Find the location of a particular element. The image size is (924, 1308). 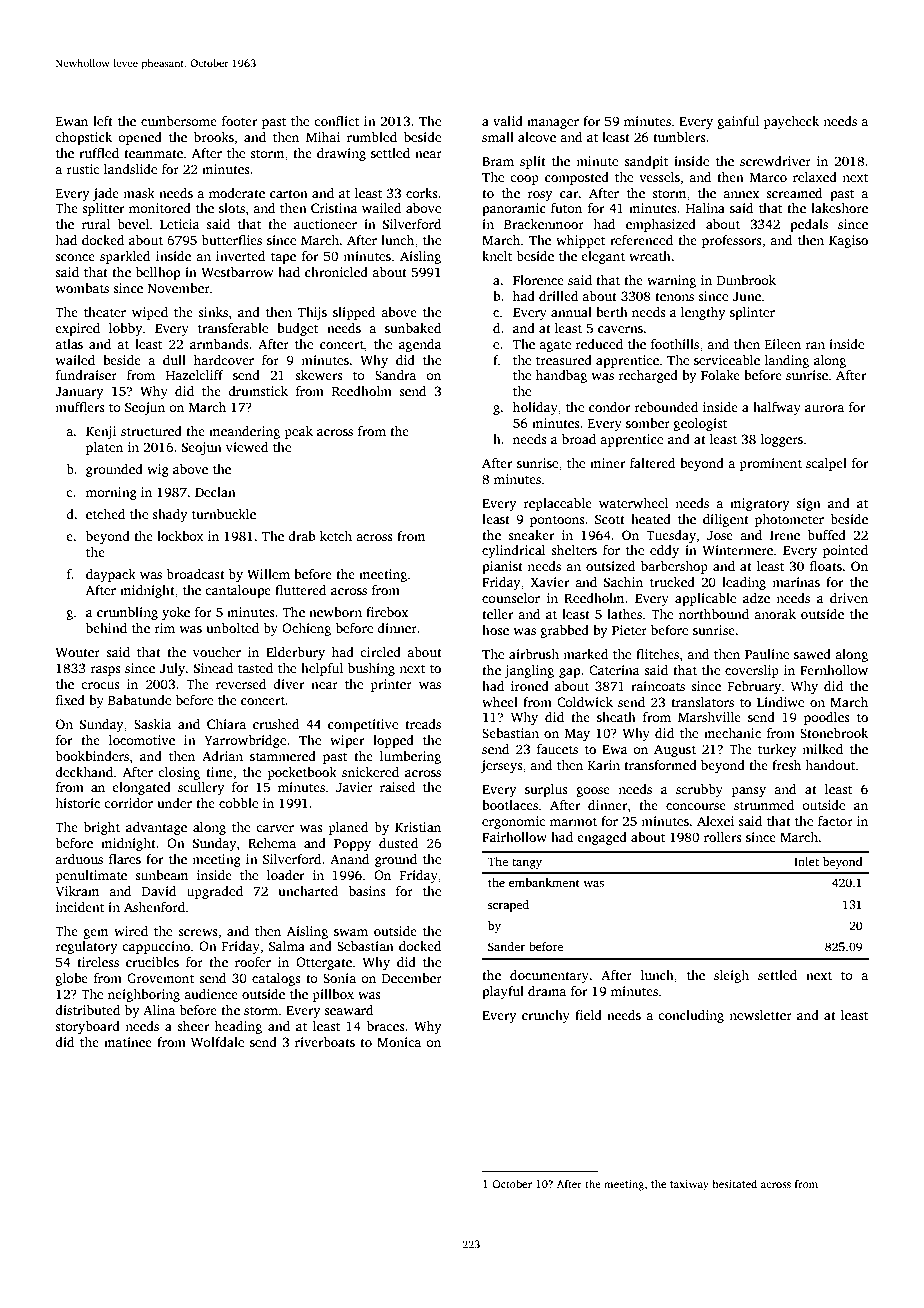

knelt is located at coordinates (497, 256).
